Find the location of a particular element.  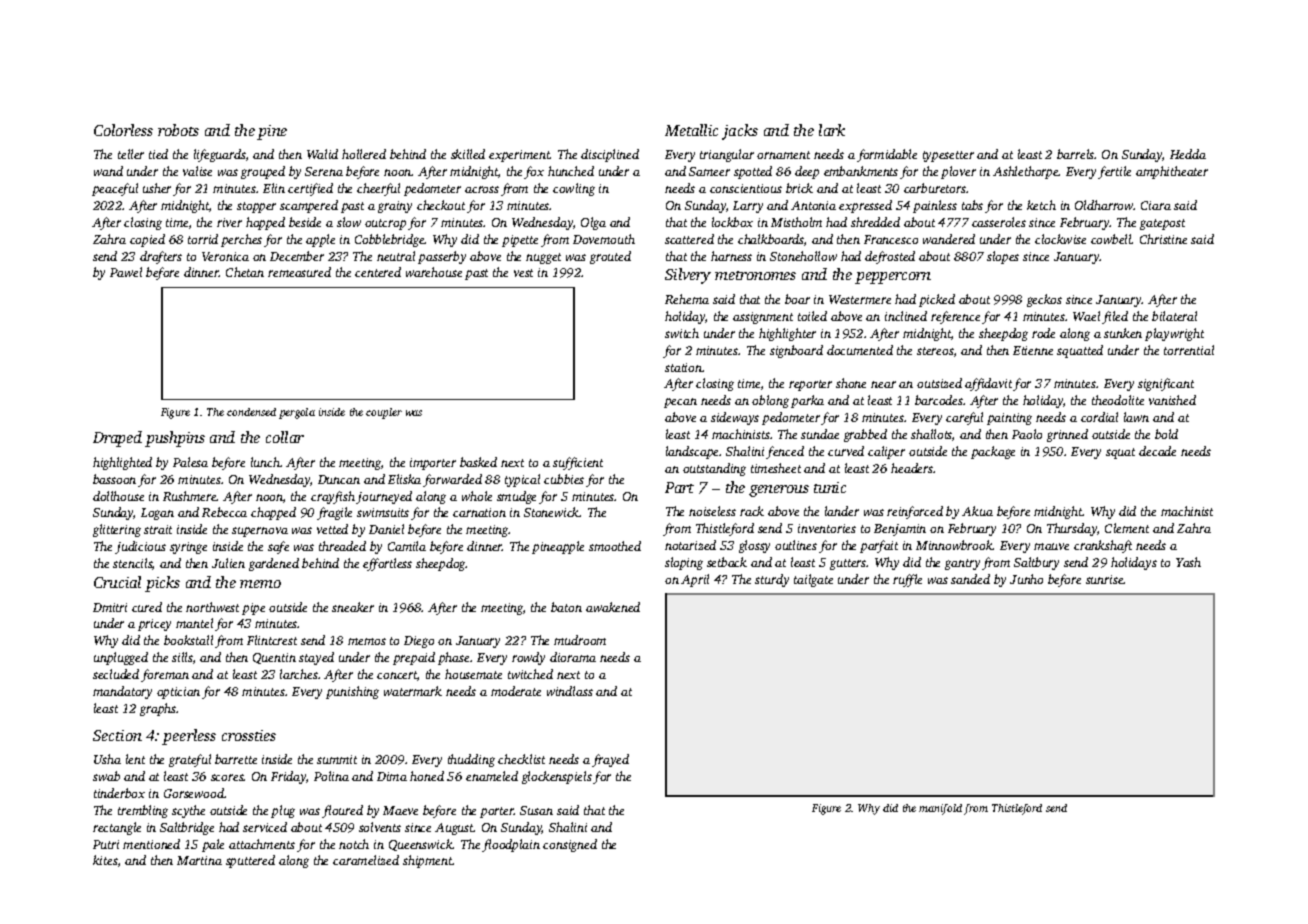

sunrise is located at coordinates (1105, 579).
